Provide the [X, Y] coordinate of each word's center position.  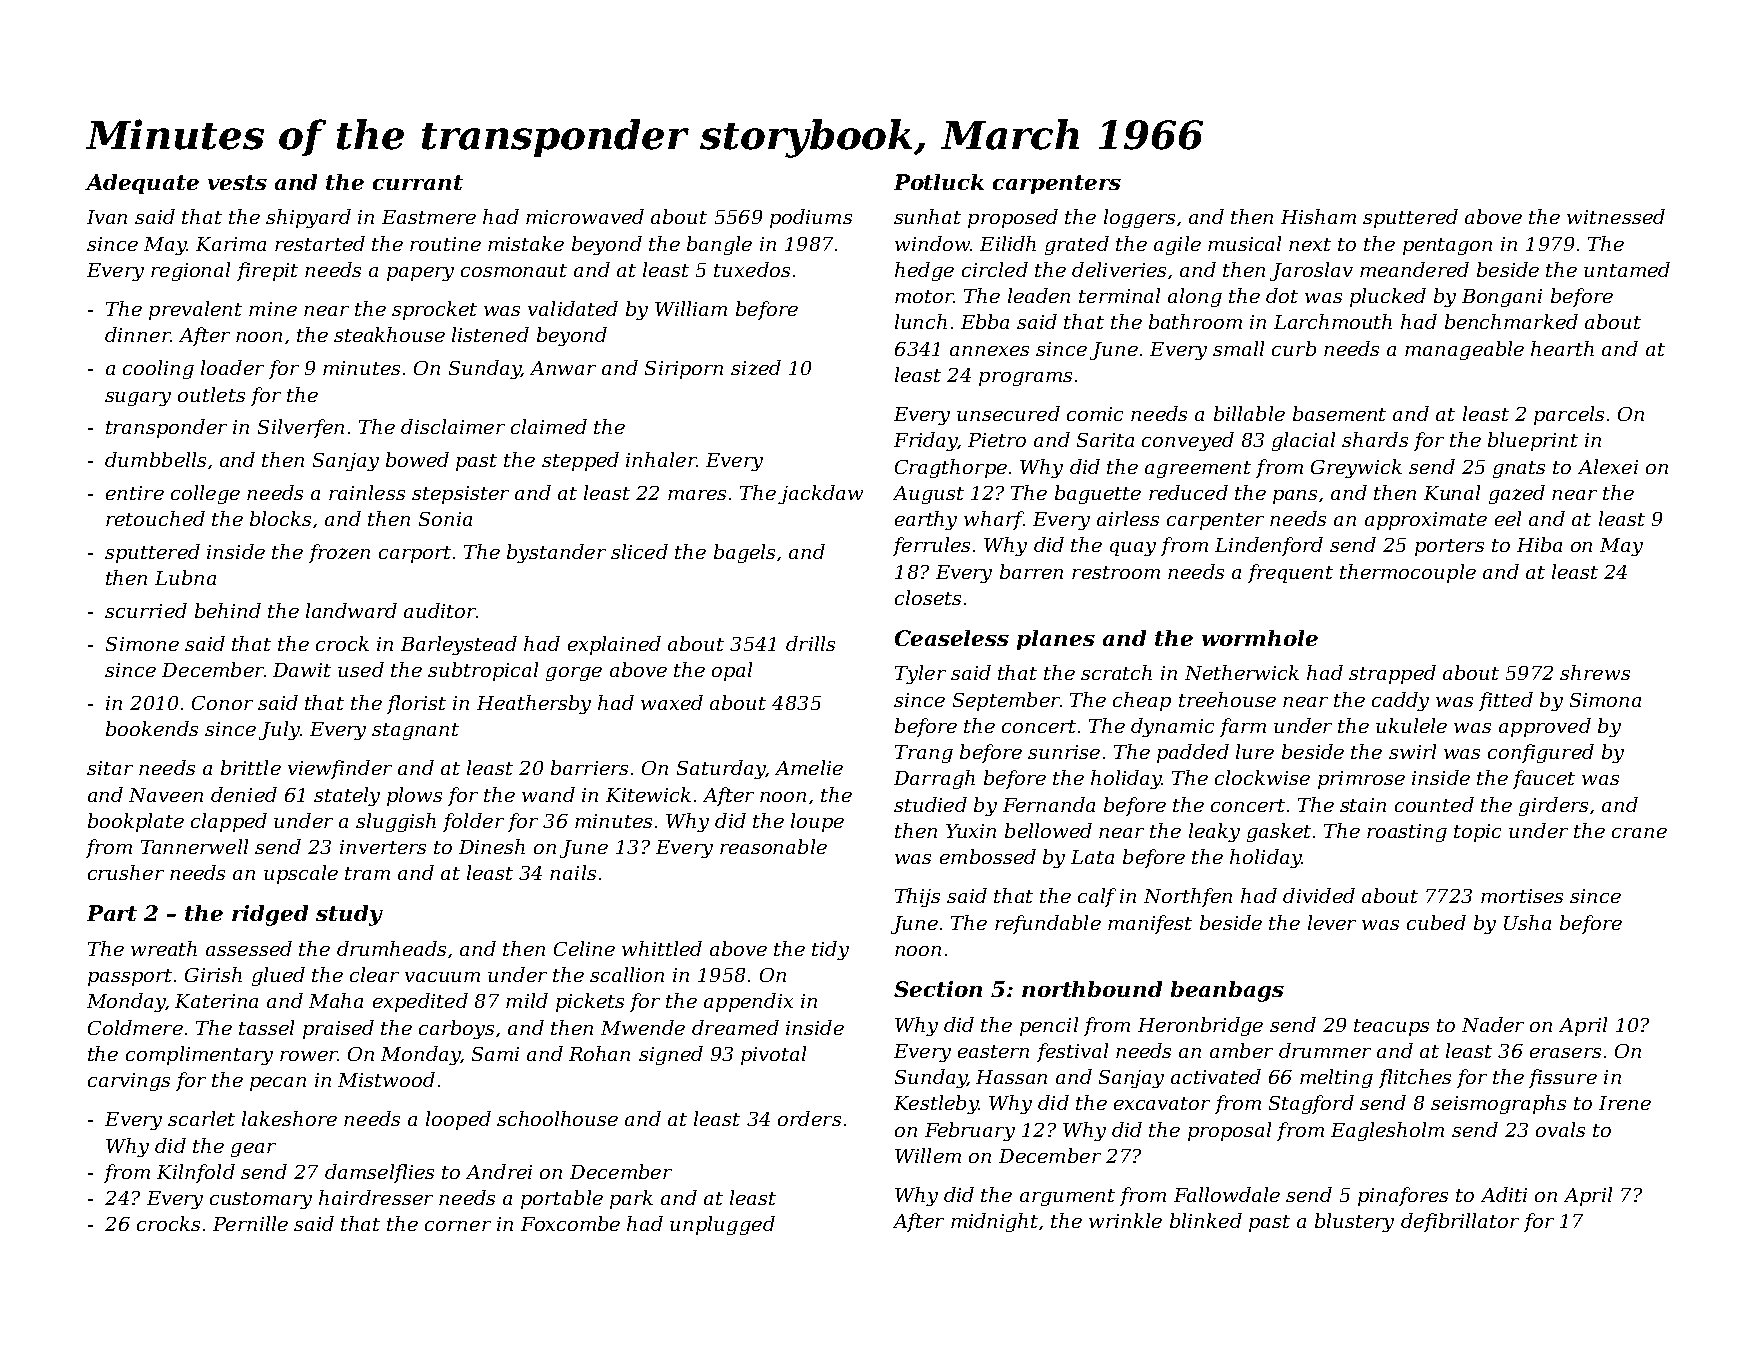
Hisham [1318, 216]
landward [351, 610]
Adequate [142, 184]
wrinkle [1125, 1220]
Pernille [250, 1223]
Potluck [939, 182]
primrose [1361, 780]
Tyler [920, 674]
